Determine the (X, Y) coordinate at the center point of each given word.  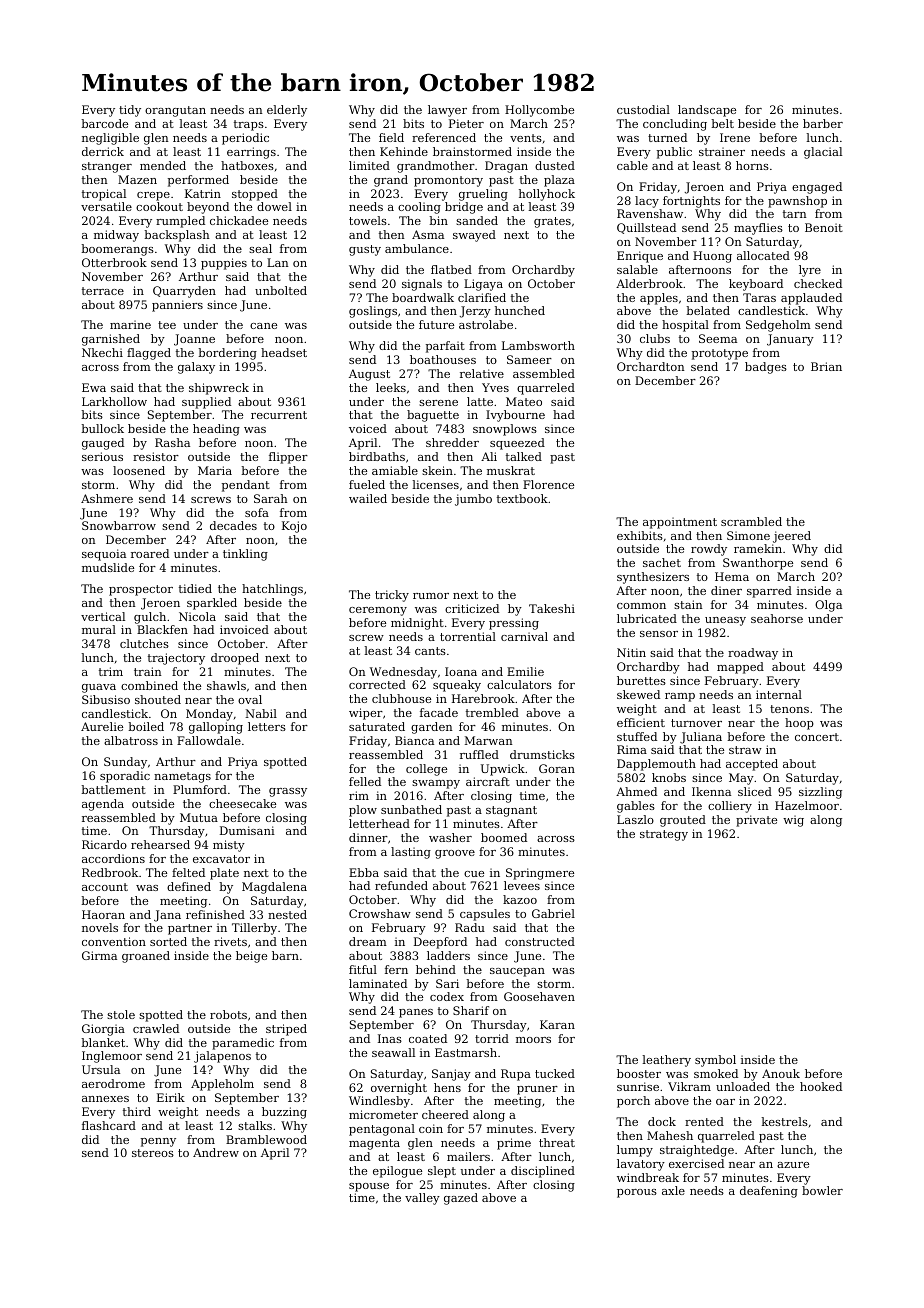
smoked (716, 1073)
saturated (377, 726)
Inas (390, 1038)
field (391, 137)
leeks (391, 387)
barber (823, 123)
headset (284, 352)
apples (659, 299)
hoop (799, 724)
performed (198, 181)
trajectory (176, 659)
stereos (153, 1153)
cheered (445, 1114)
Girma (99, 955)
